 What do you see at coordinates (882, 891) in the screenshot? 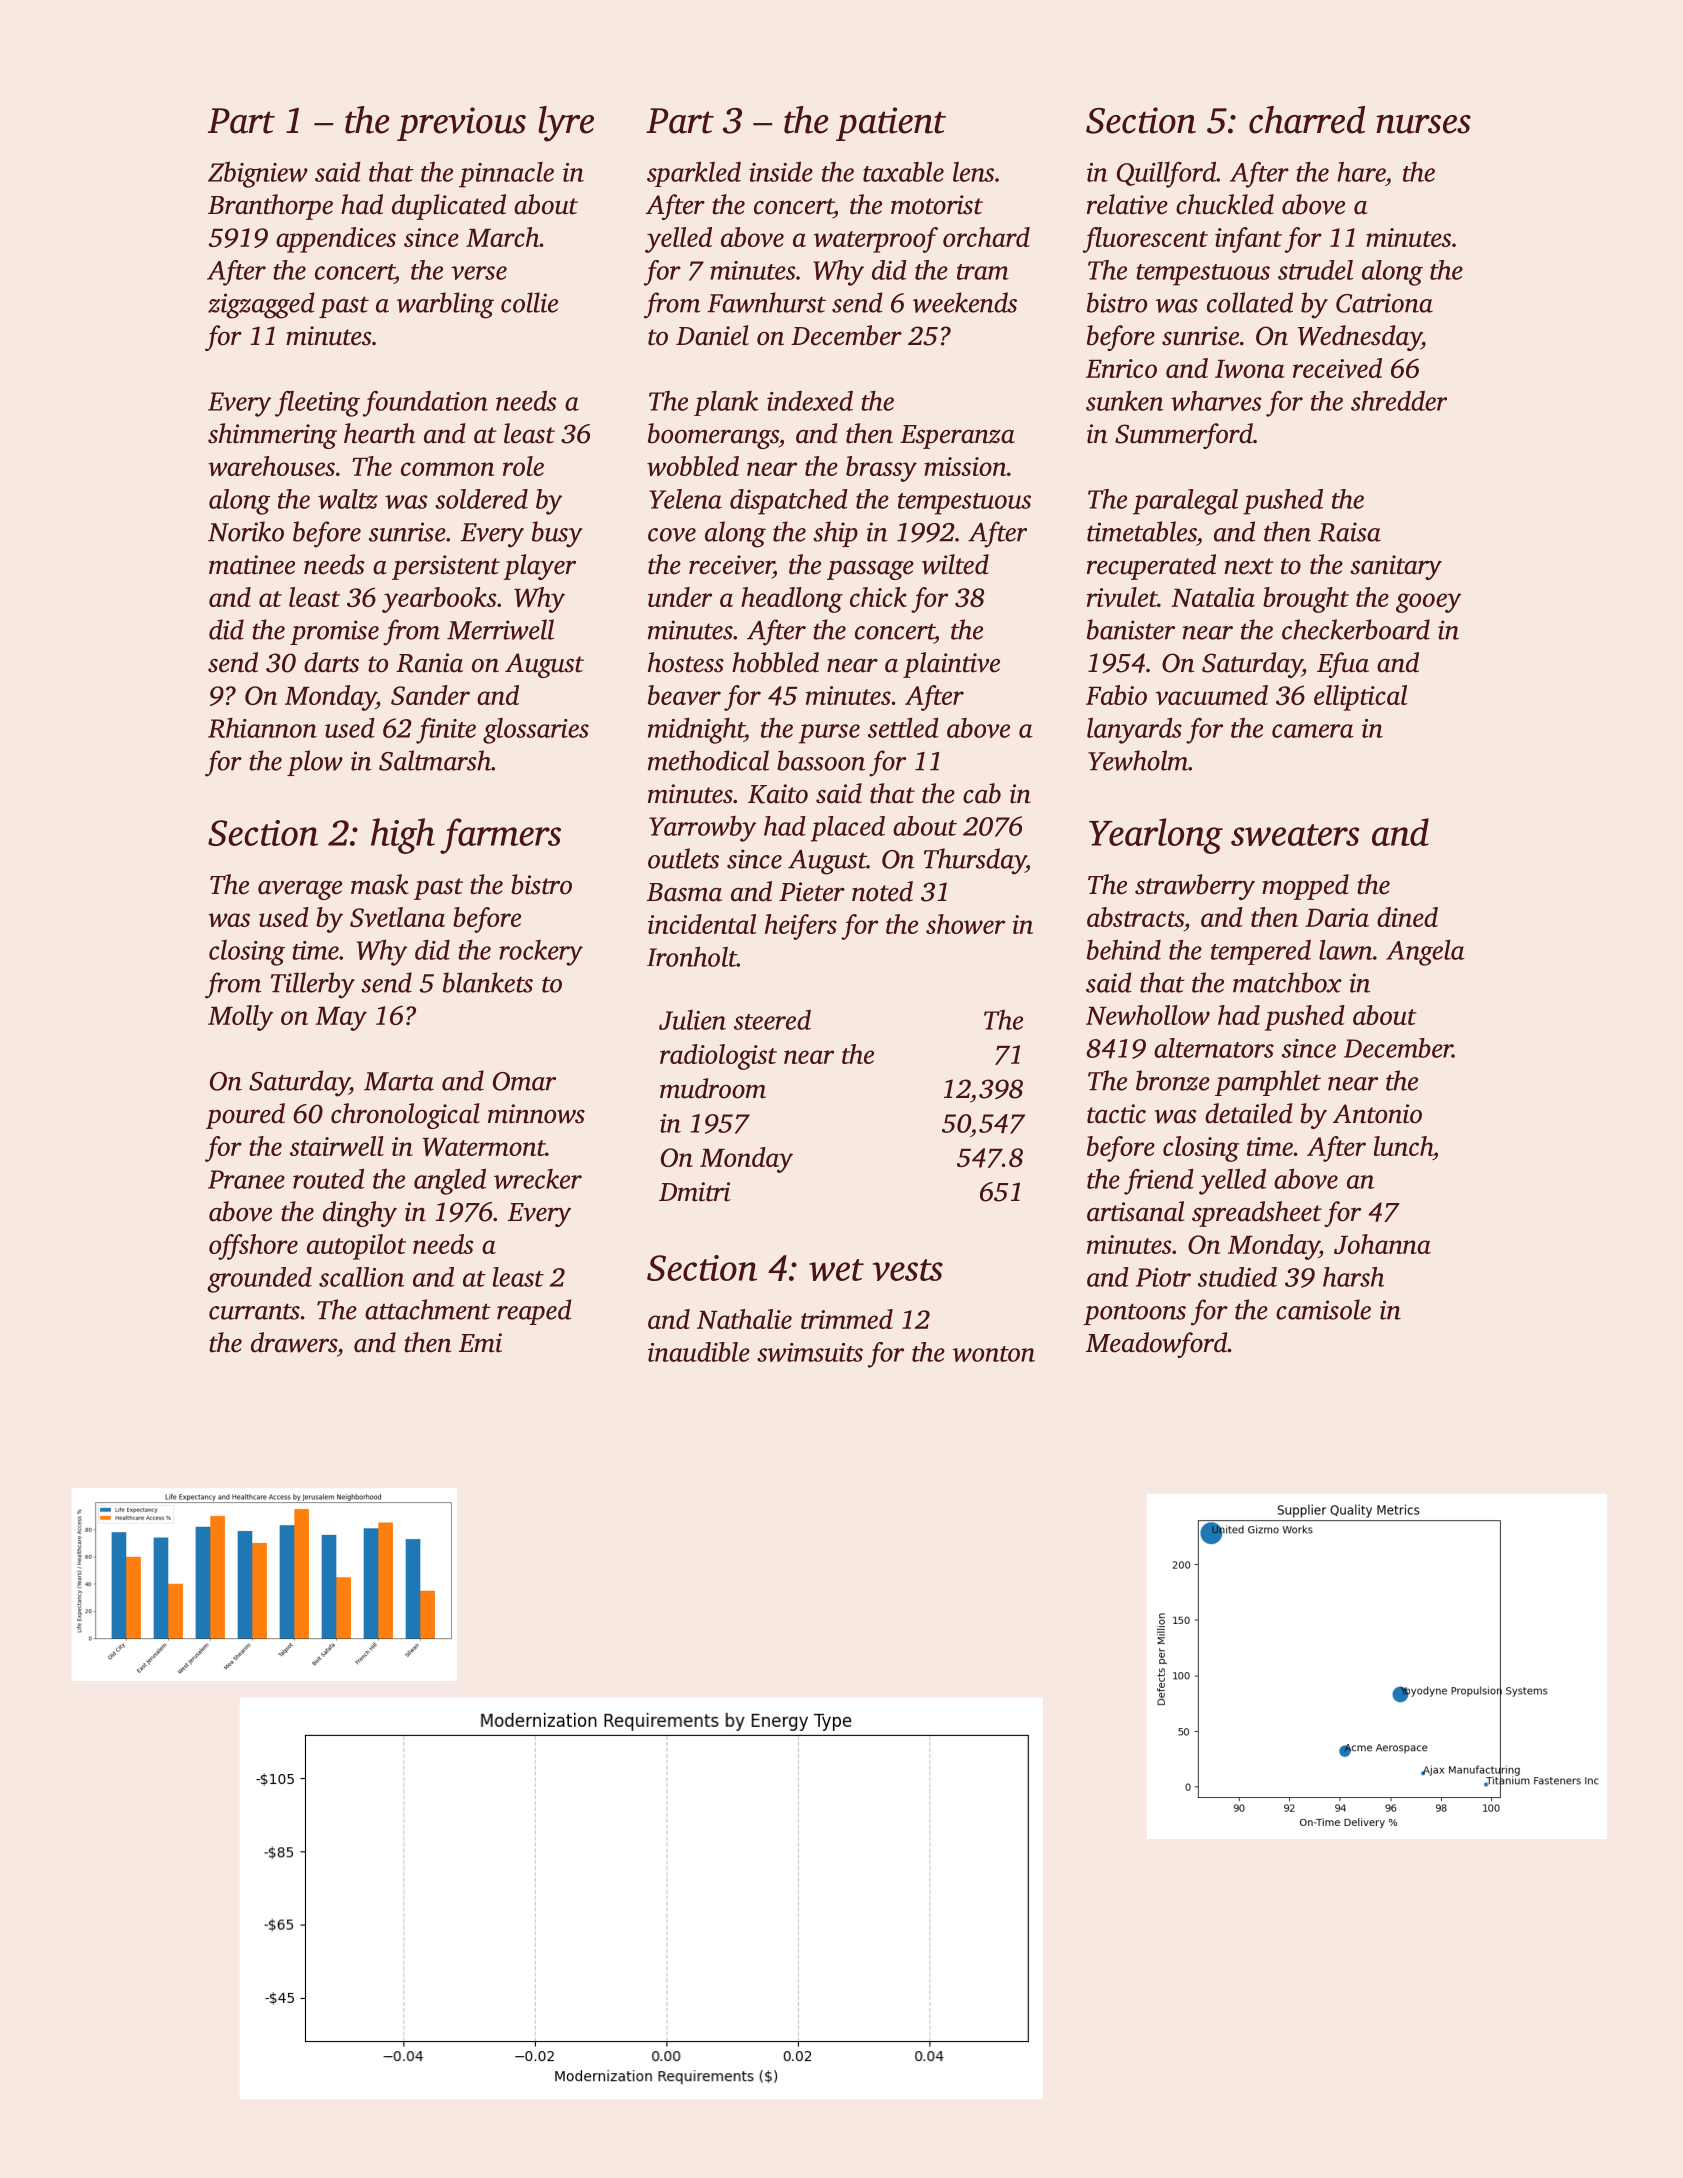
I see `noted` at bounding box center [882, 891].
